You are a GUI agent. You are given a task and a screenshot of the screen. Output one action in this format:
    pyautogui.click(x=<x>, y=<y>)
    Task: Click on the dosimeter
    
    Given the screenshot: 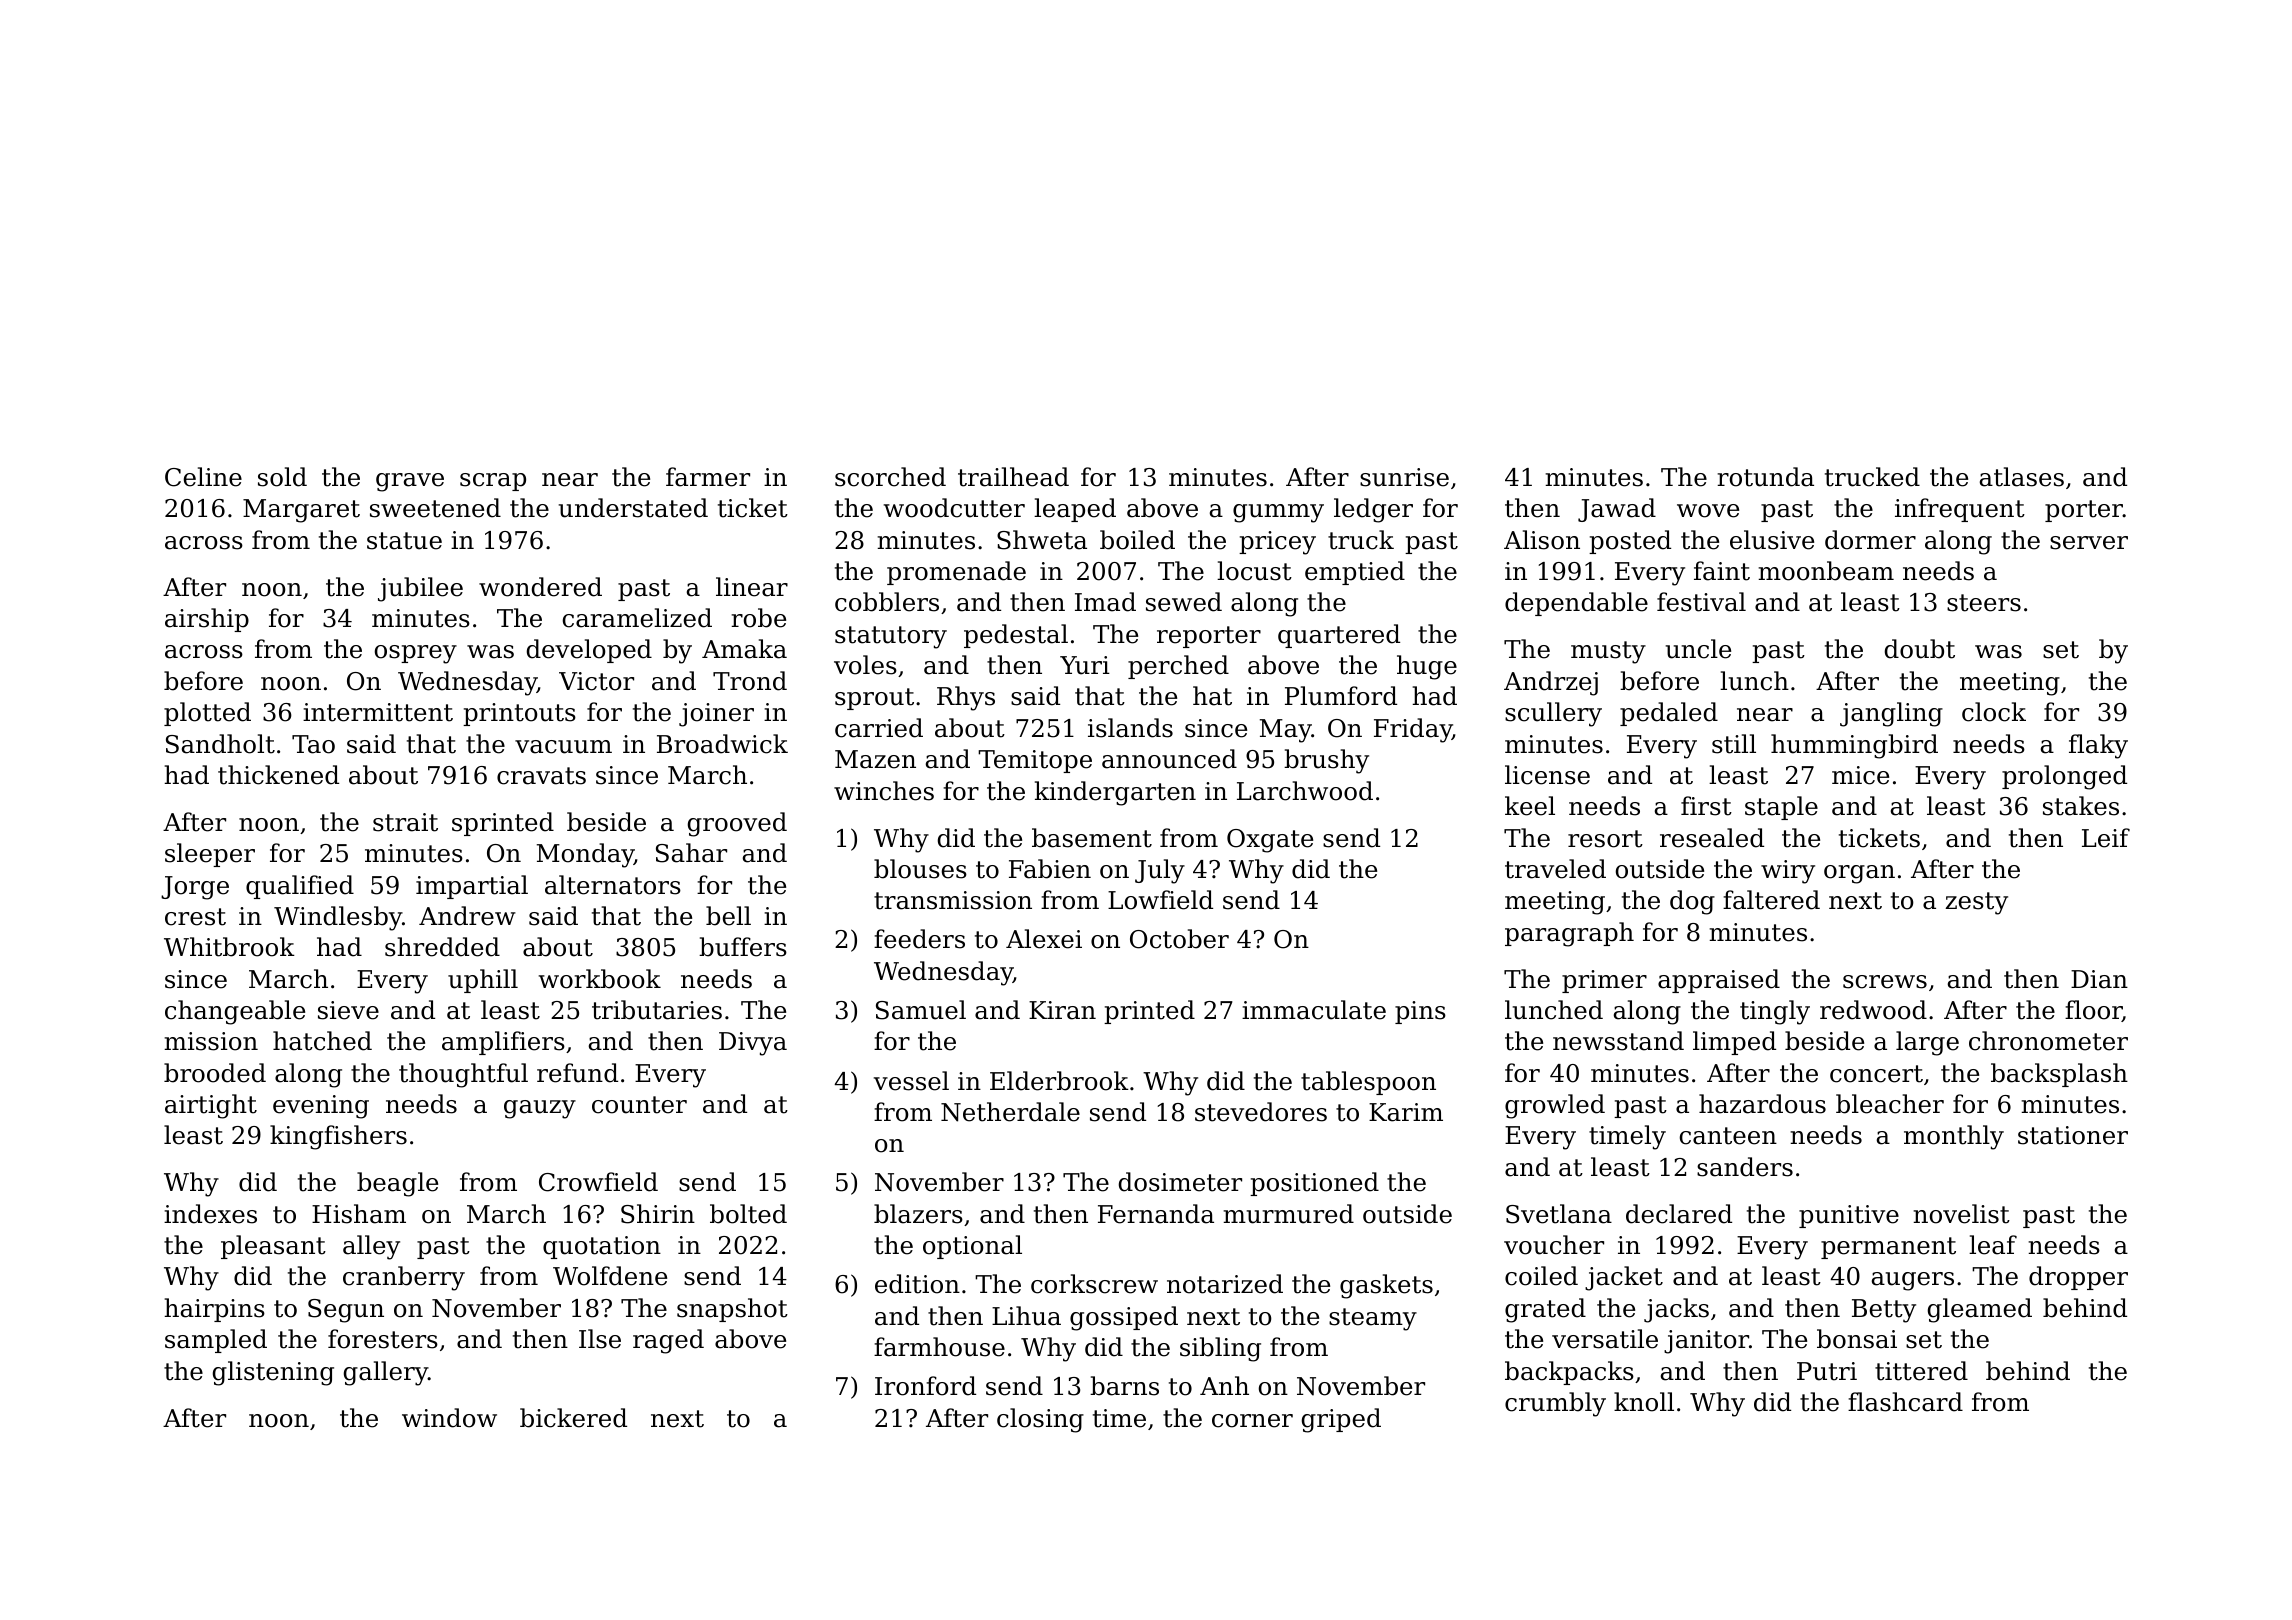 What is the action you would take?
    pyautogui.click(x=1180, y=1182)
